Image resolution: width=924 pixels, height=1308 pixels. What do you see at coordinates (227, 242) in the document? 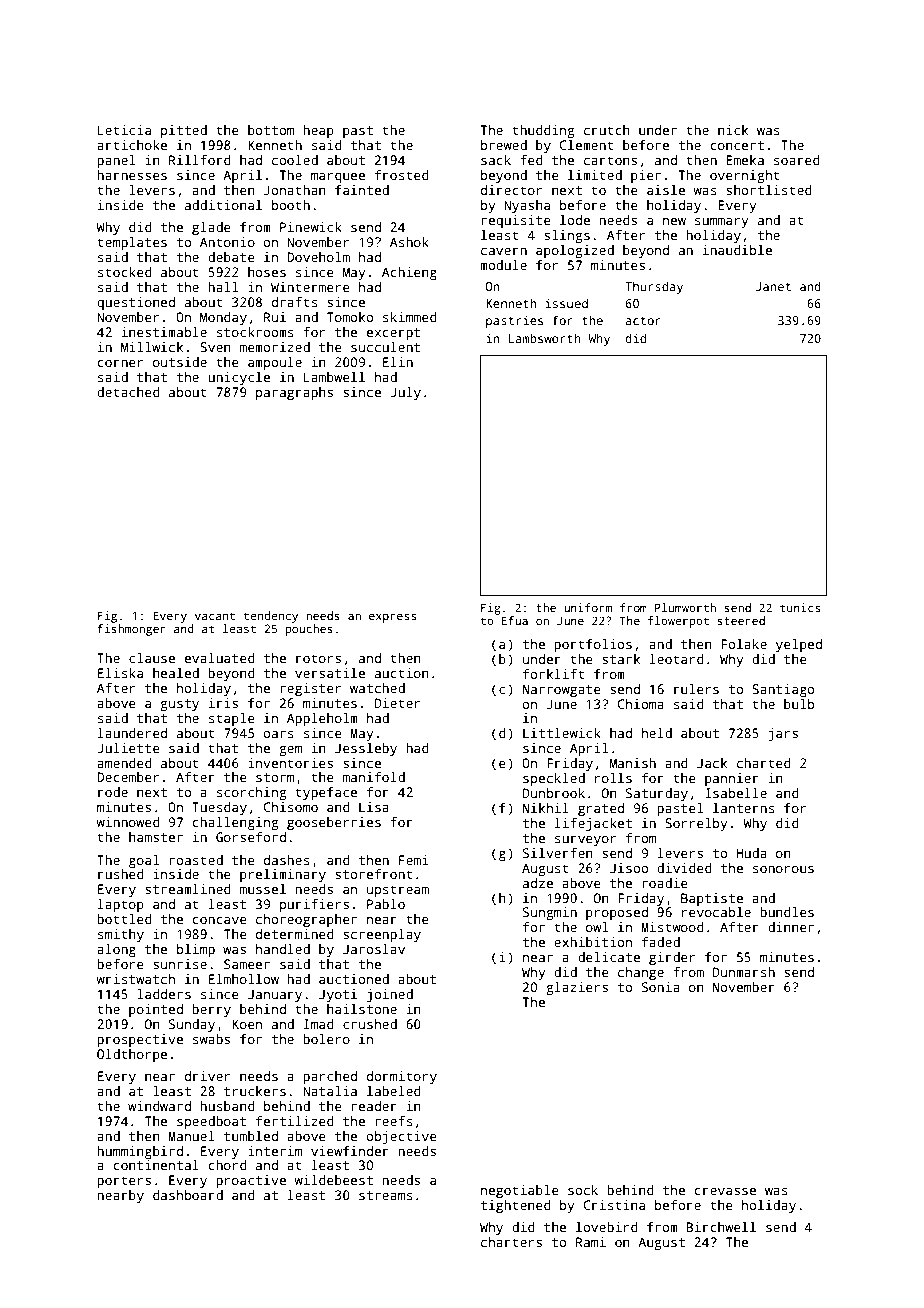
I see `Antonio` at bounding box center [227, 242].
